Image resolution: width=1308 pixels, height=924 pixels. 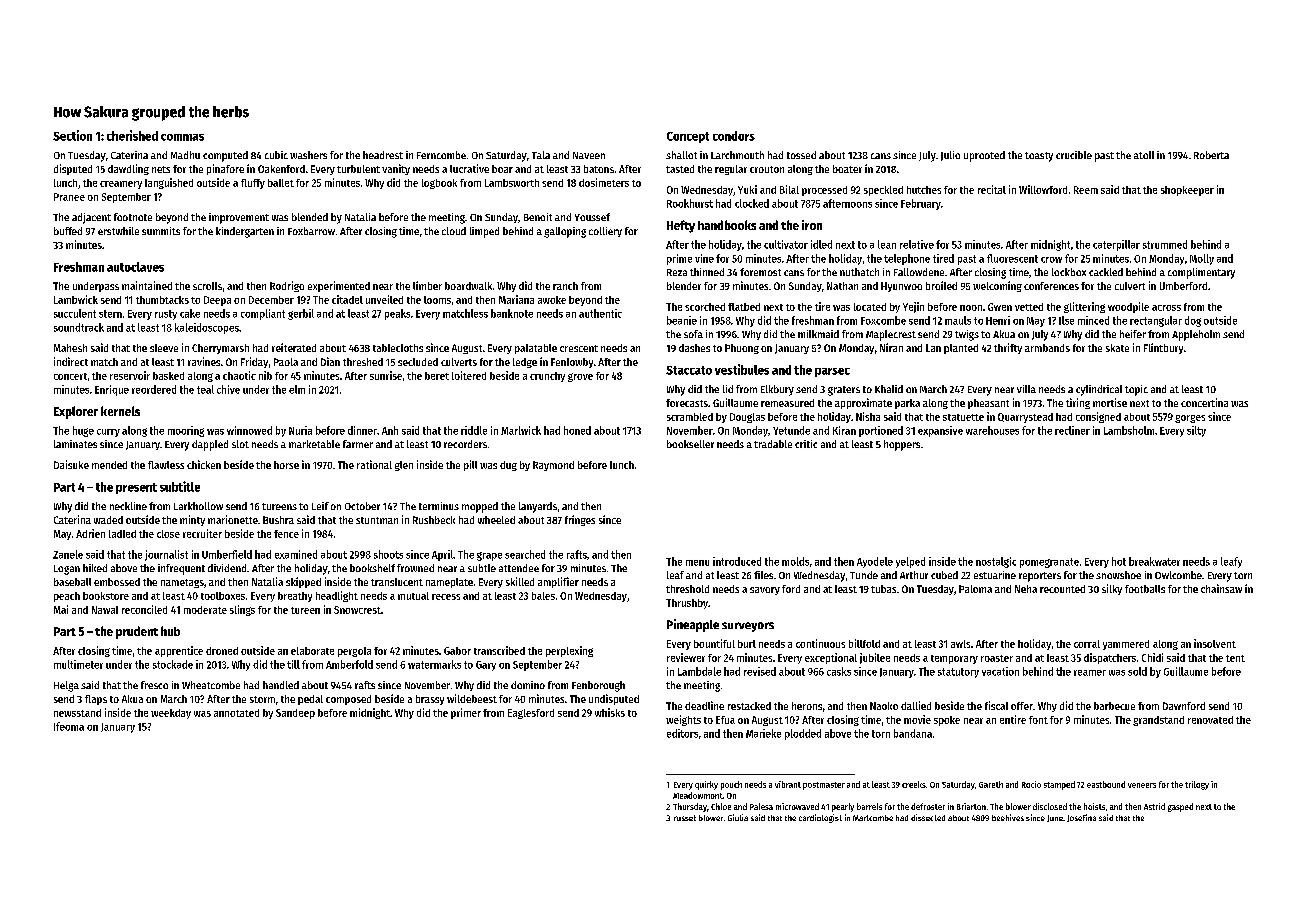 I want to click on russet, so click(x=685, y=818).
